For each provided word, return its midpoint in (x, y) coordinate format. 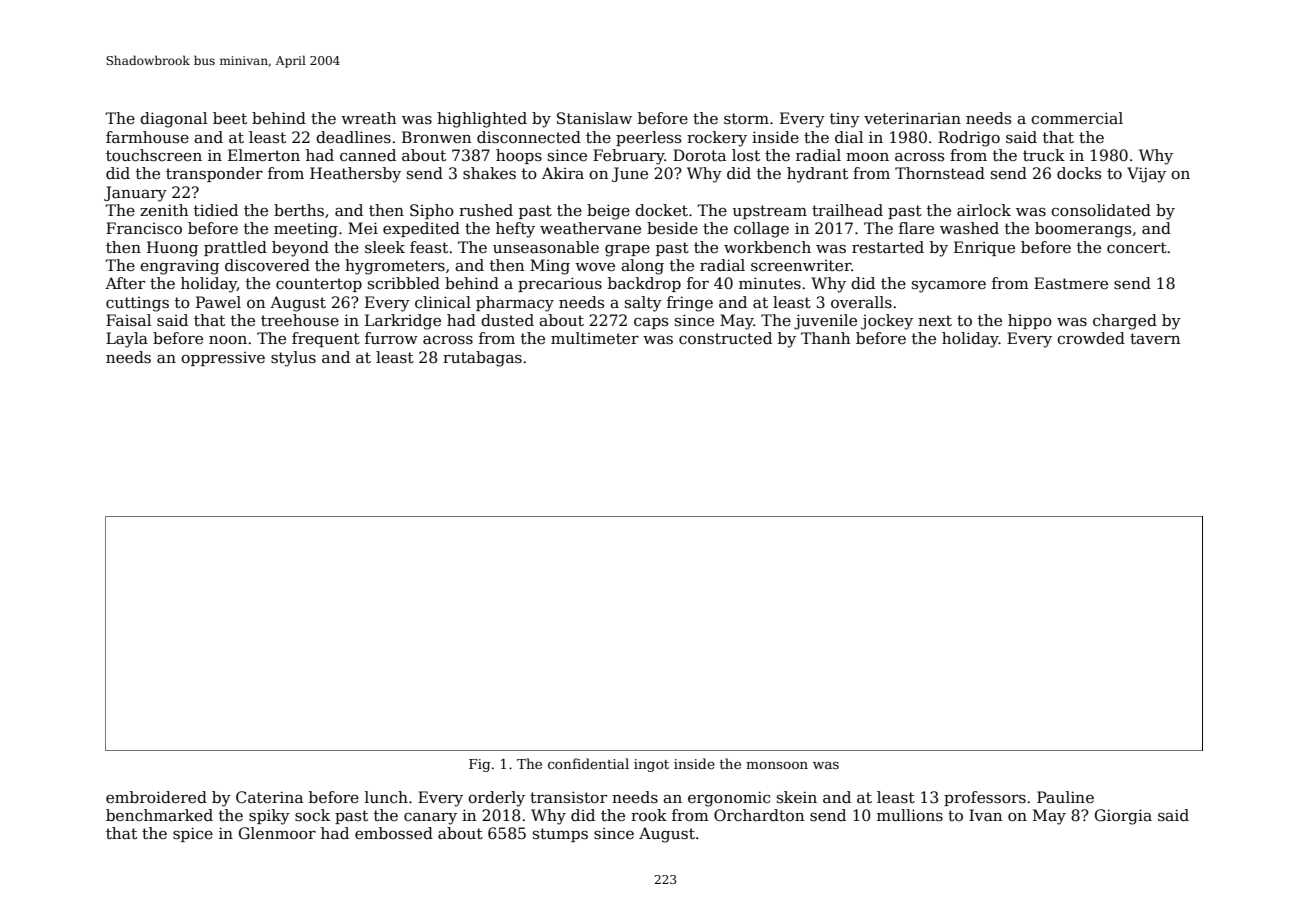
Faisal (128, 320)
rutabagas (482, 359)
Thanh (825, 338)
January (135, 194)
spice (193, 834)
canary (430, 819)
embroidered (156, 797)
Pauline (1065, 797)
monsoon (777, 765)
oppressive (223, 359)
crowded (1091, 338)
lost (746, 155)
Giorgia (1123, 817)
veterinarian (912, 118)
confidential (588, 763)
